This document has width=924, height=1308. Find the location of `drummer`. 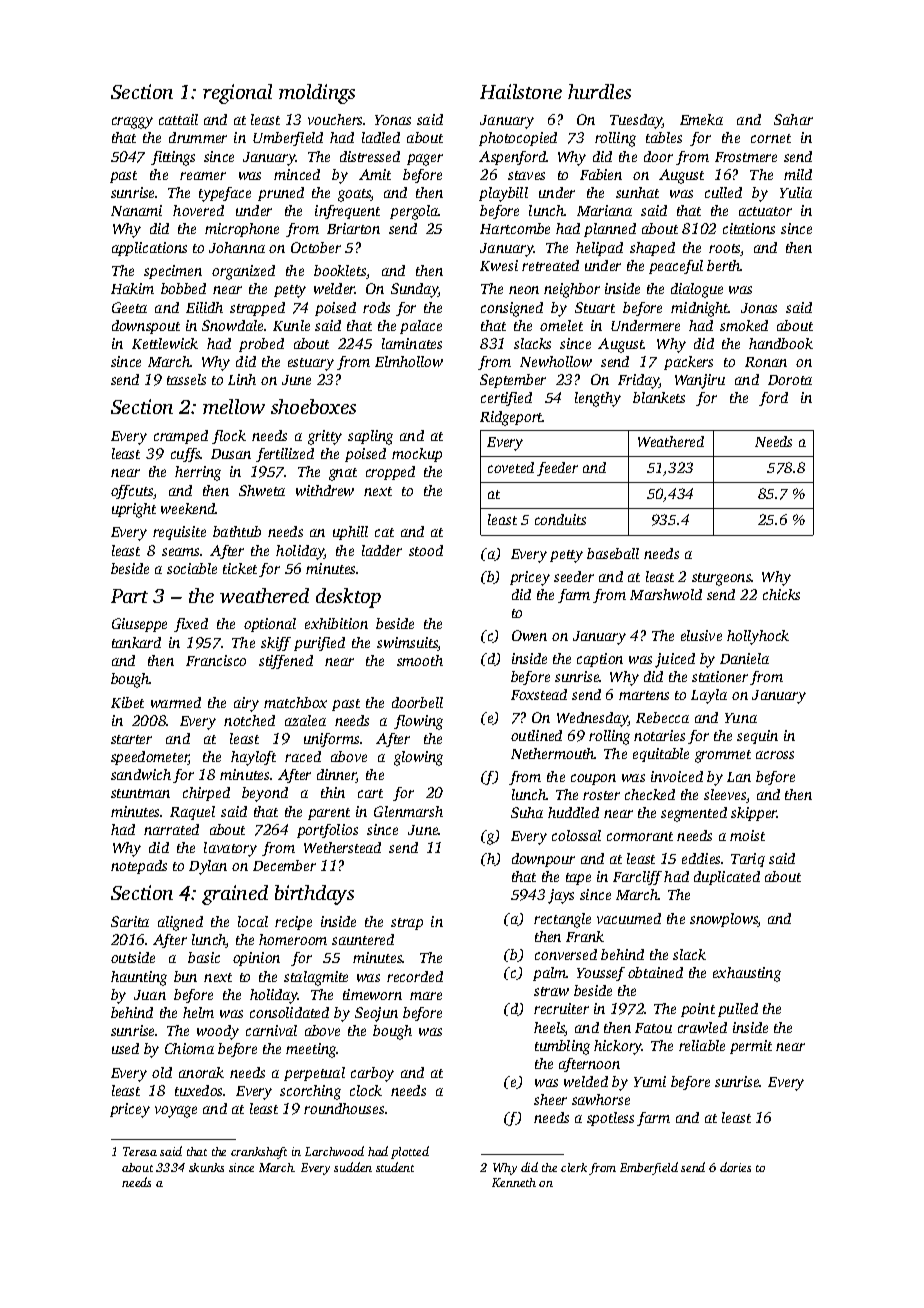

drummer is located at coordinates (198, 137).
